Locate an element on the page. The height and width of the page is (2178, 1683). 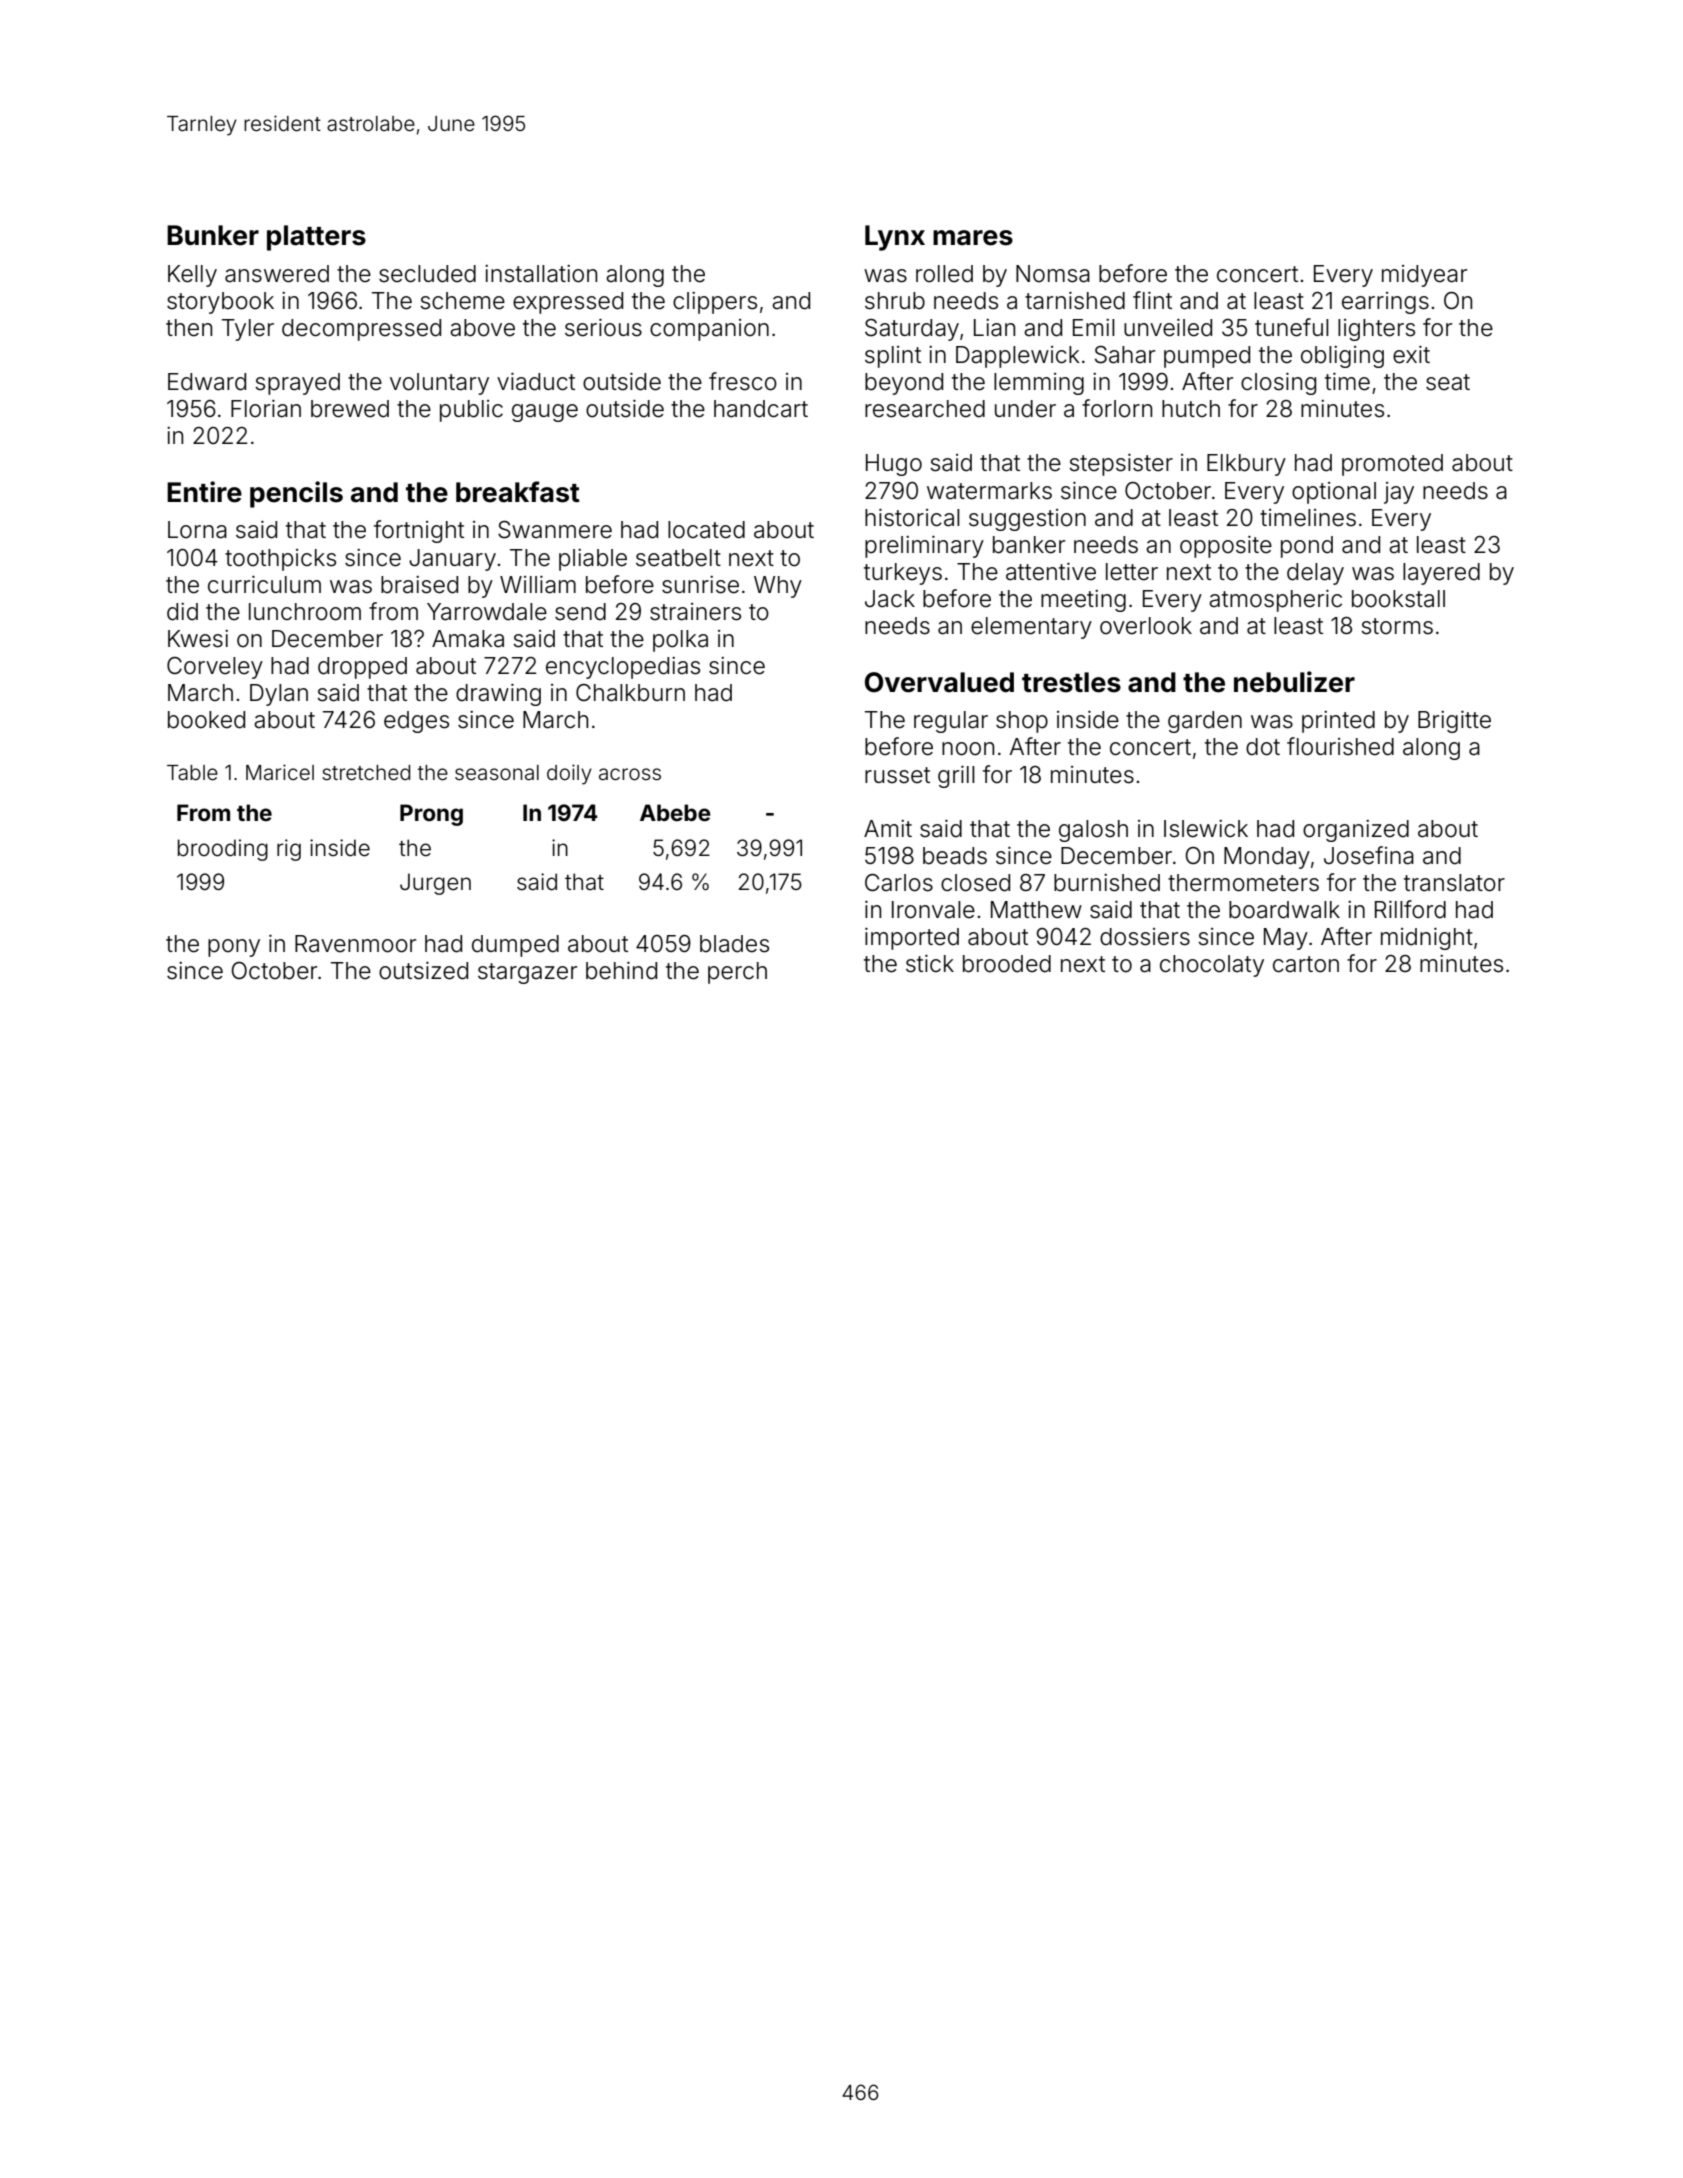
opposite is located at coordinates (1226, 547).
